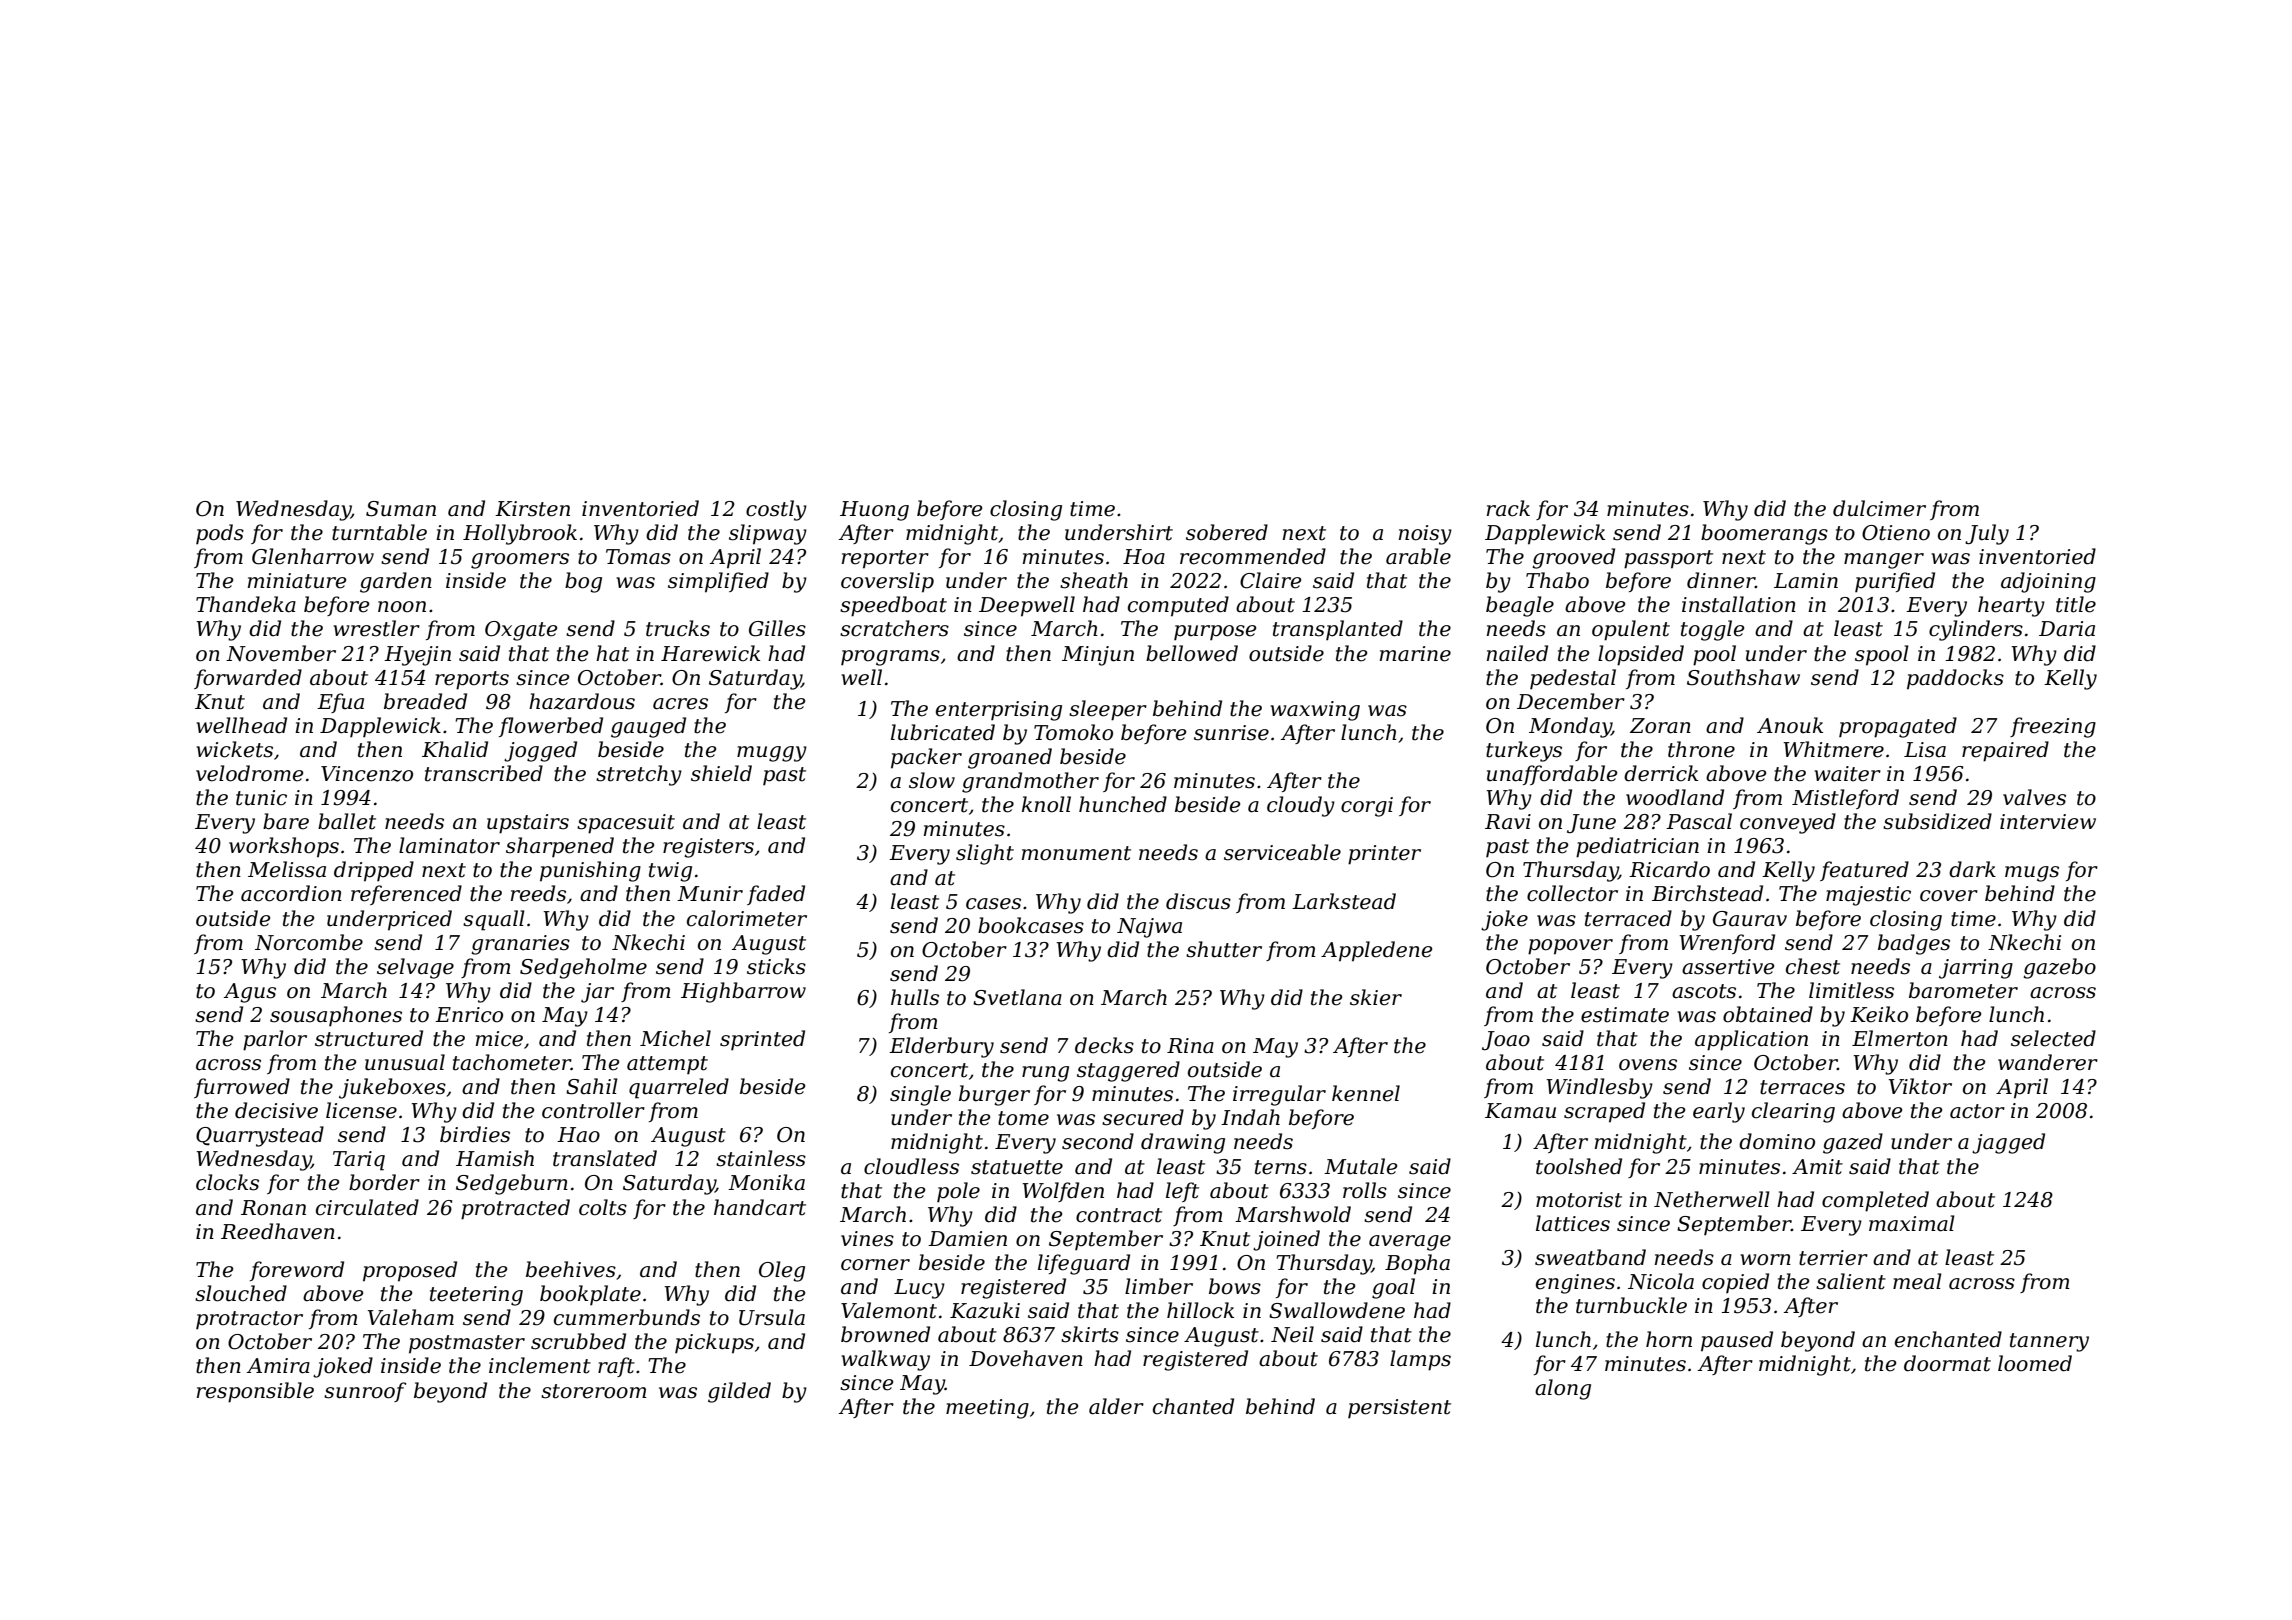 Image resolution: width=2292 pixels, height=1620 pixels. What do you see at coordinates (874, 511) in the page?
I see `Huong` at bounding box center [874, 511].
